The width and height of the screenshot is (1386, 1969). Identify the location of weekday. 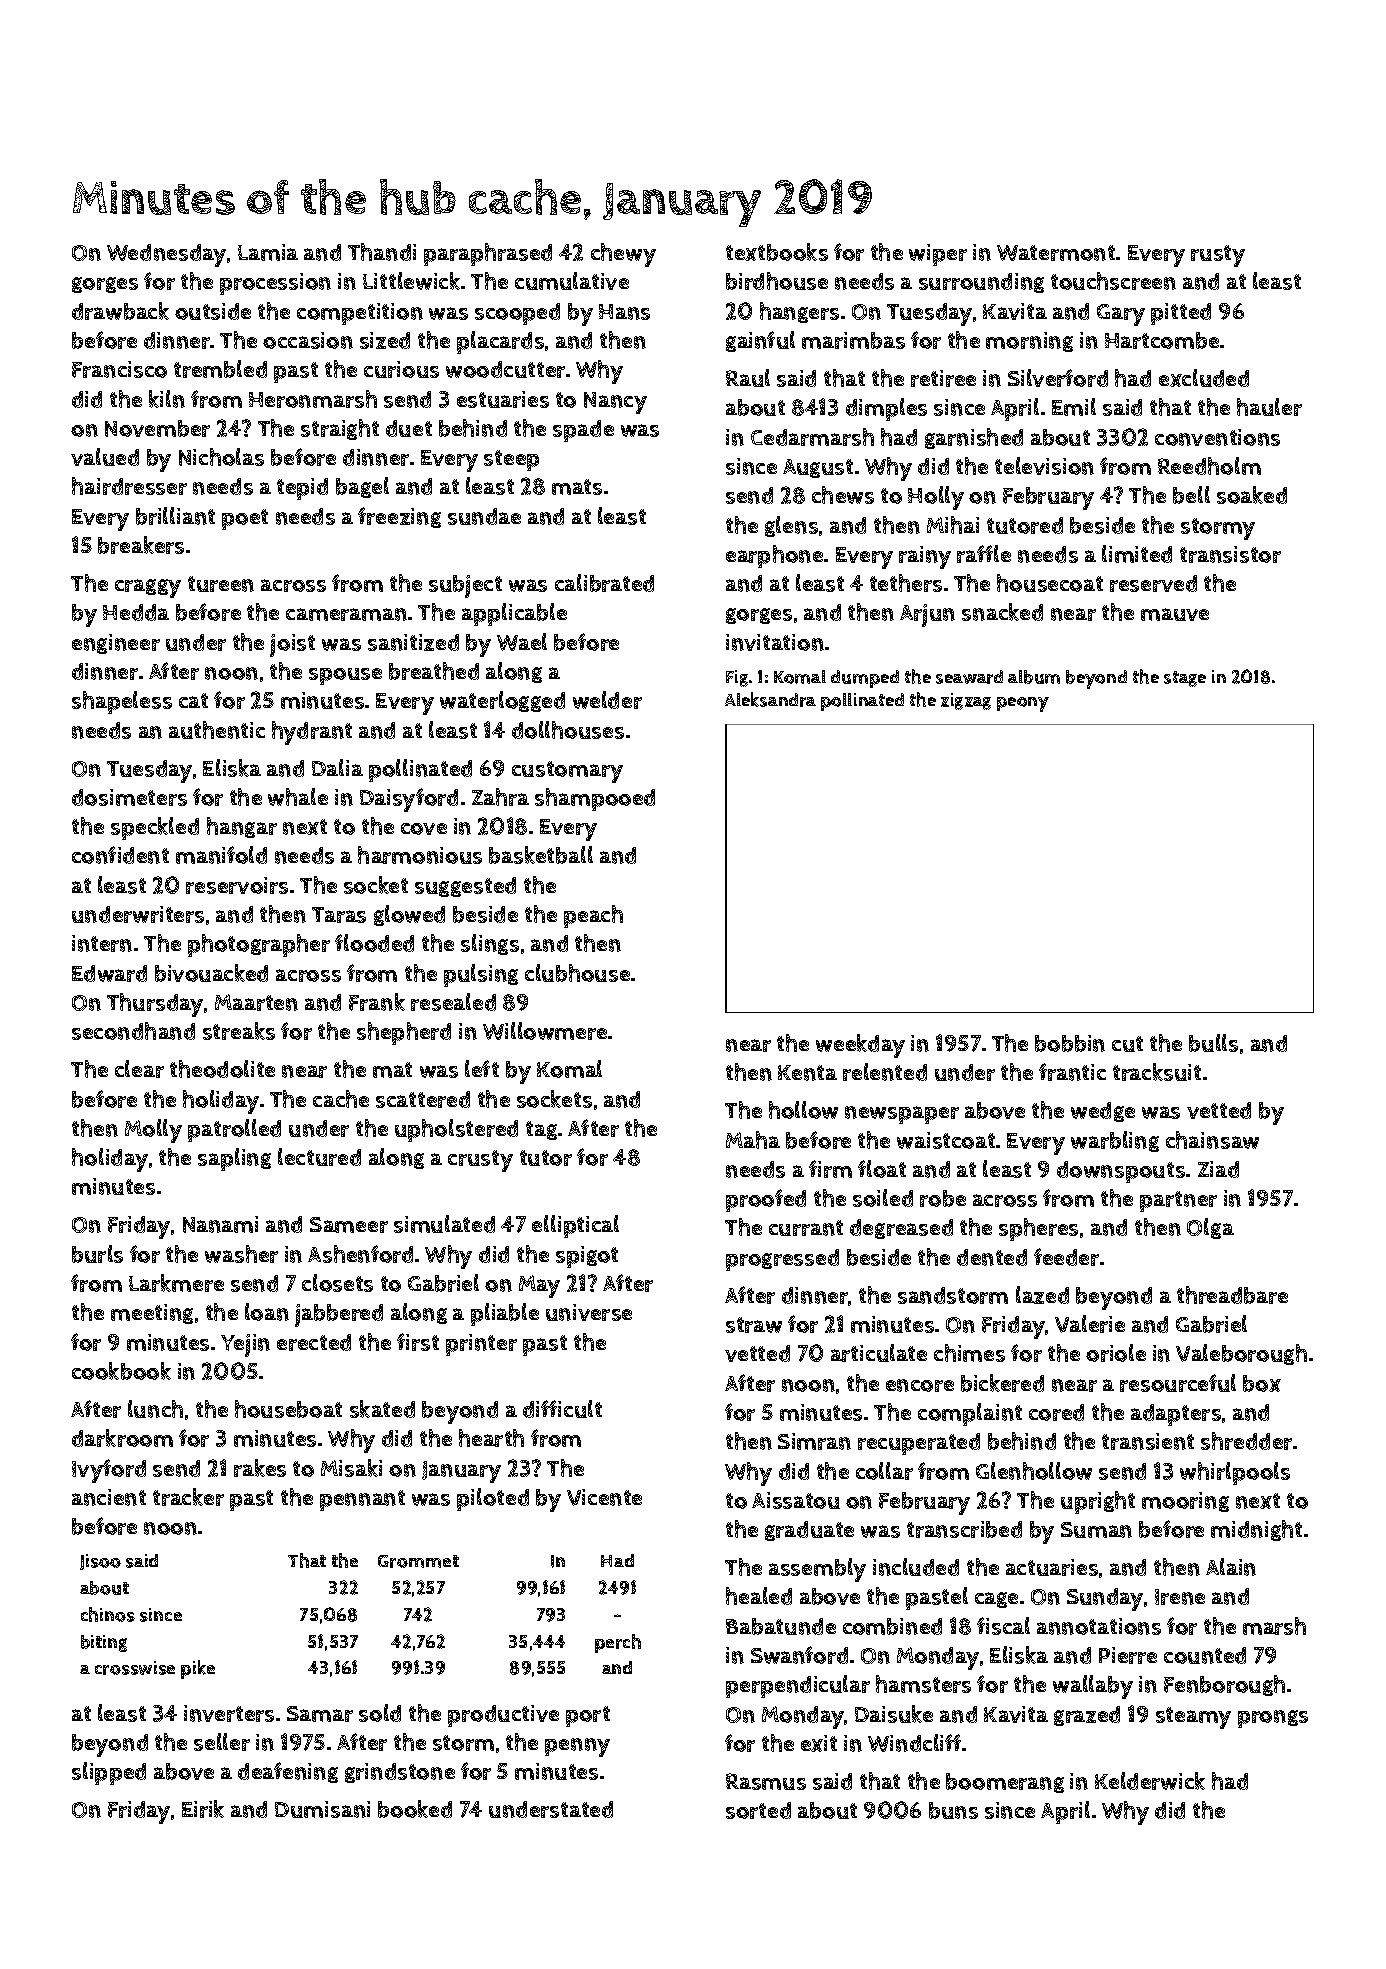
(860, 1046).
